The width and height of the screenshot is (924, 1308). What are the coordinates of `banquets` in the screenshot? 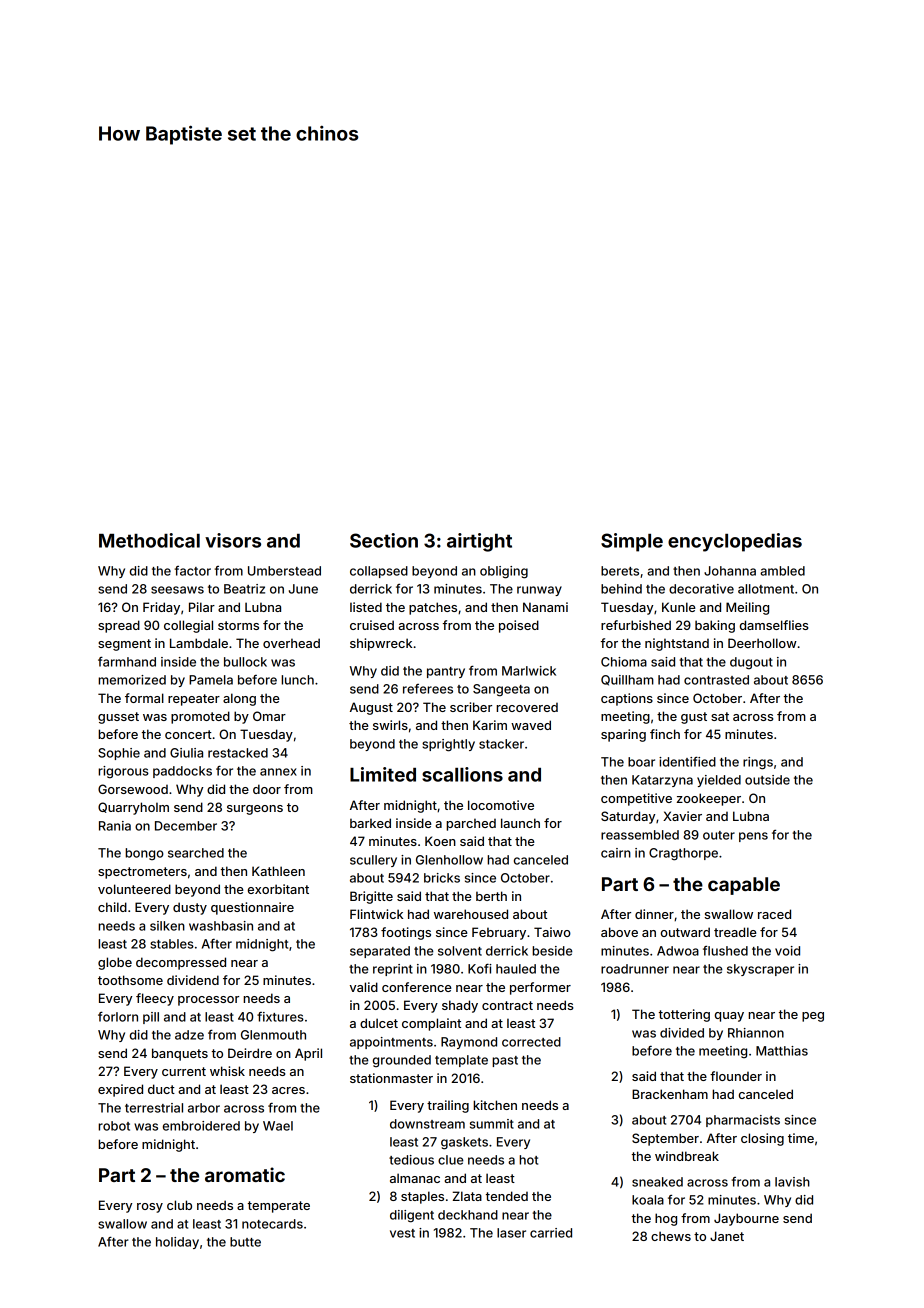 It's located at (180, 1054).
